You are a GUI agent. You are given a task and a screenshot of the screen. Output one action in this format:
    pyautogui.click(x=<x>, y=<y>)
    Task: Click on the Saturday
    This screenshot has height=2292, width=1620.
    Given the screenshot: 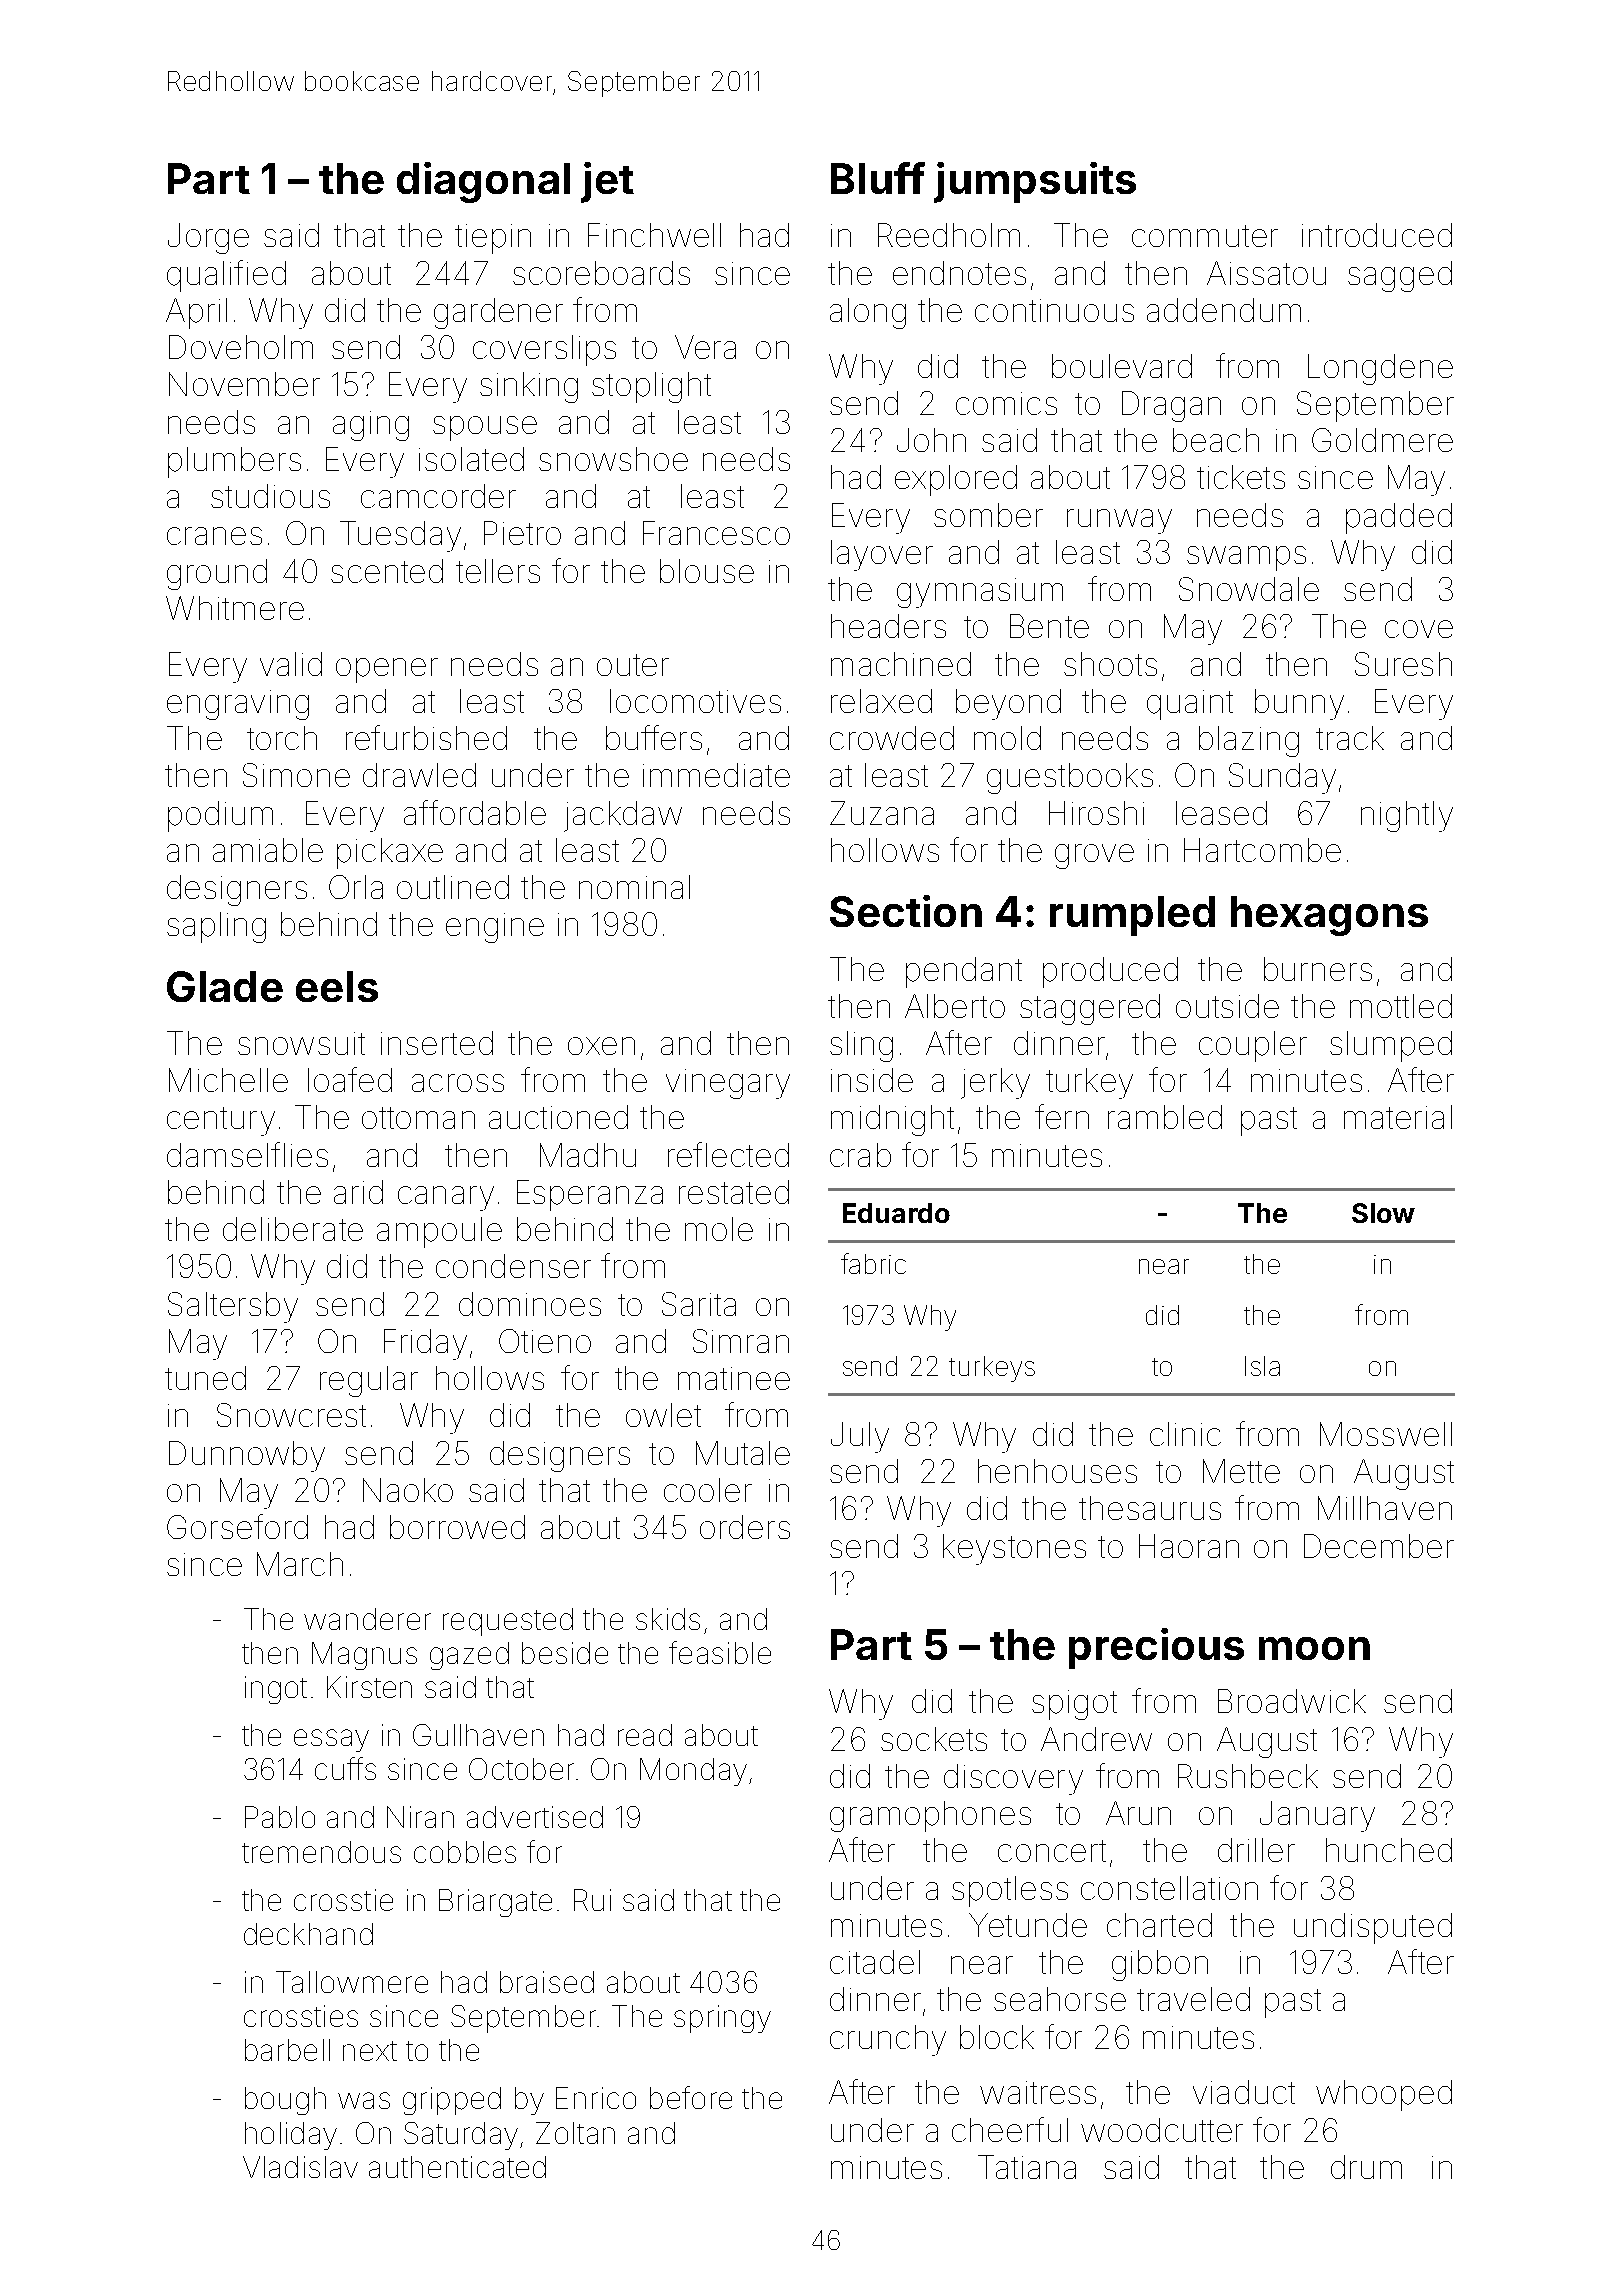 What is the action you would take?
    pyautogui.click(x=461, y=2136)
